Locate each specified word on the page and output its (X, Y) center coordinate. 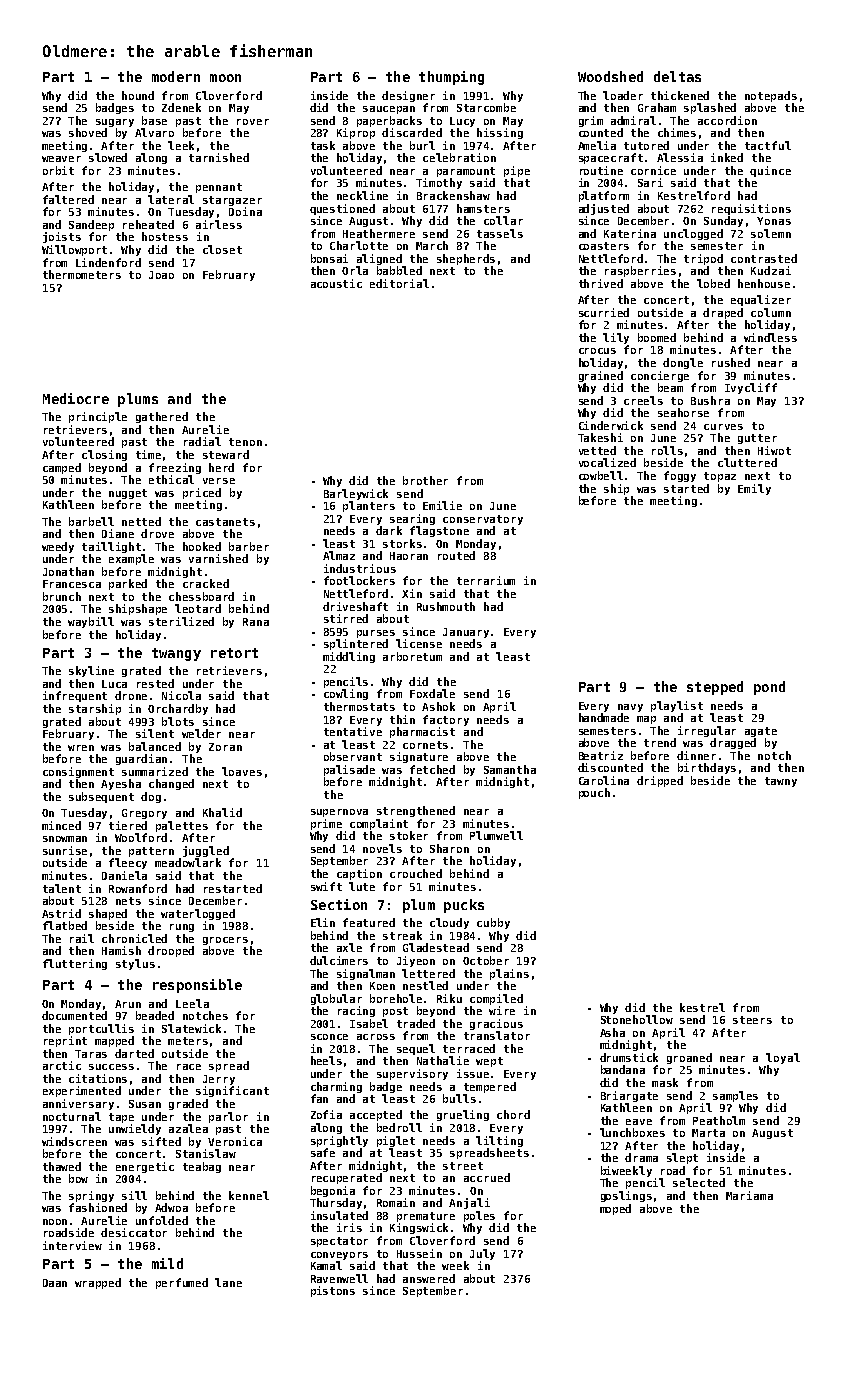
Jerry (219, 1080)
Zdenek (181, 107)
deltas (677, 76)
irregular (707, 731)
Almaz (339, 555)
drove (157, 533)
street (463, 1166)
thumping (451, 78)
